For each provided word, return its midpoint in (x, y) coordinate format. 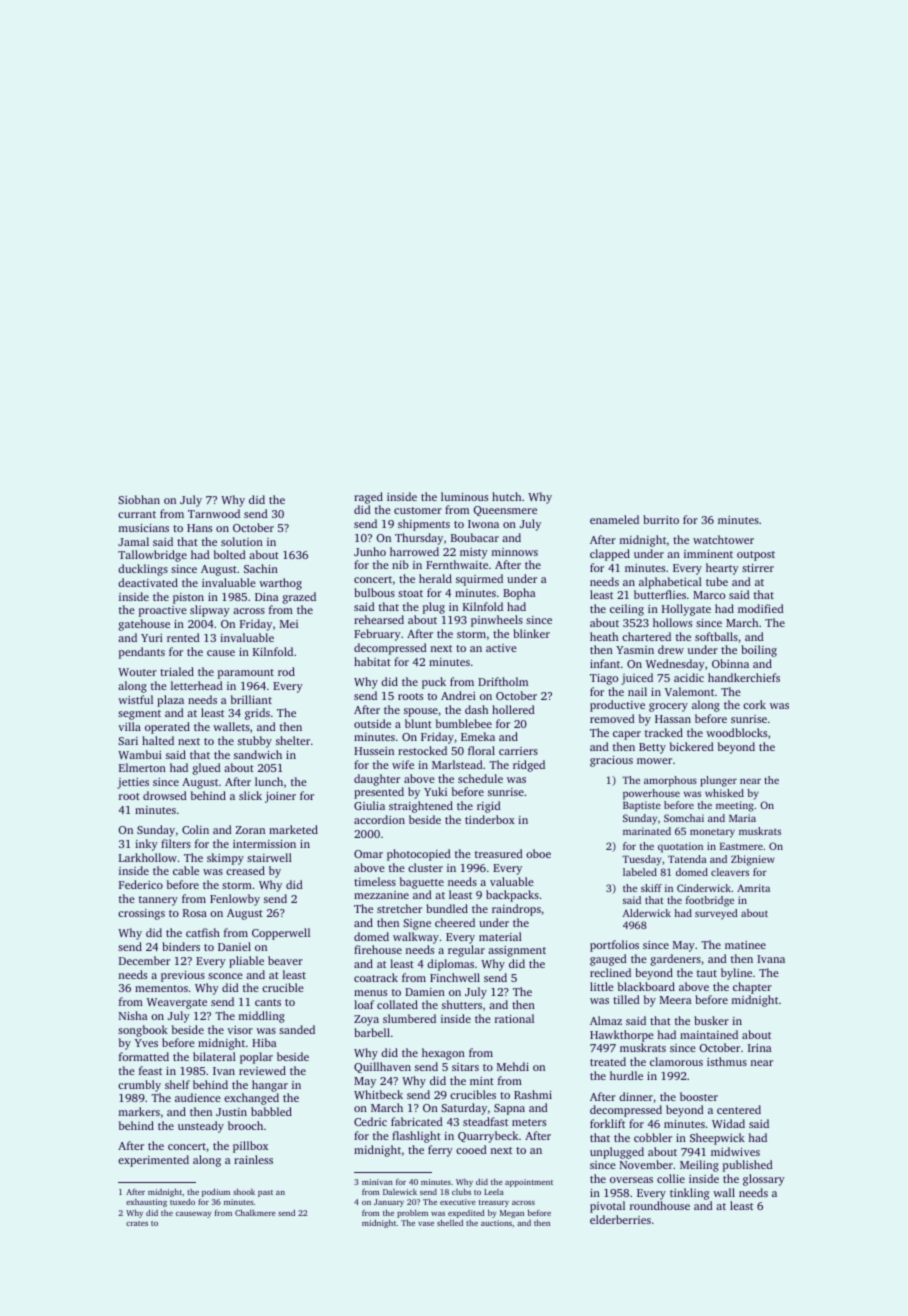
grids (257, 714)
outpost (756, 556)
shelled (450, 1223)
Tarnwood (214, 513)
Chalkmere (255, 1213)
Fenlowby (235, 900)
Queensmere (505, 511)
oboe (538, 853)
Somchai (684, 818)
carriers (518, 751)
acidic (689, 677)
